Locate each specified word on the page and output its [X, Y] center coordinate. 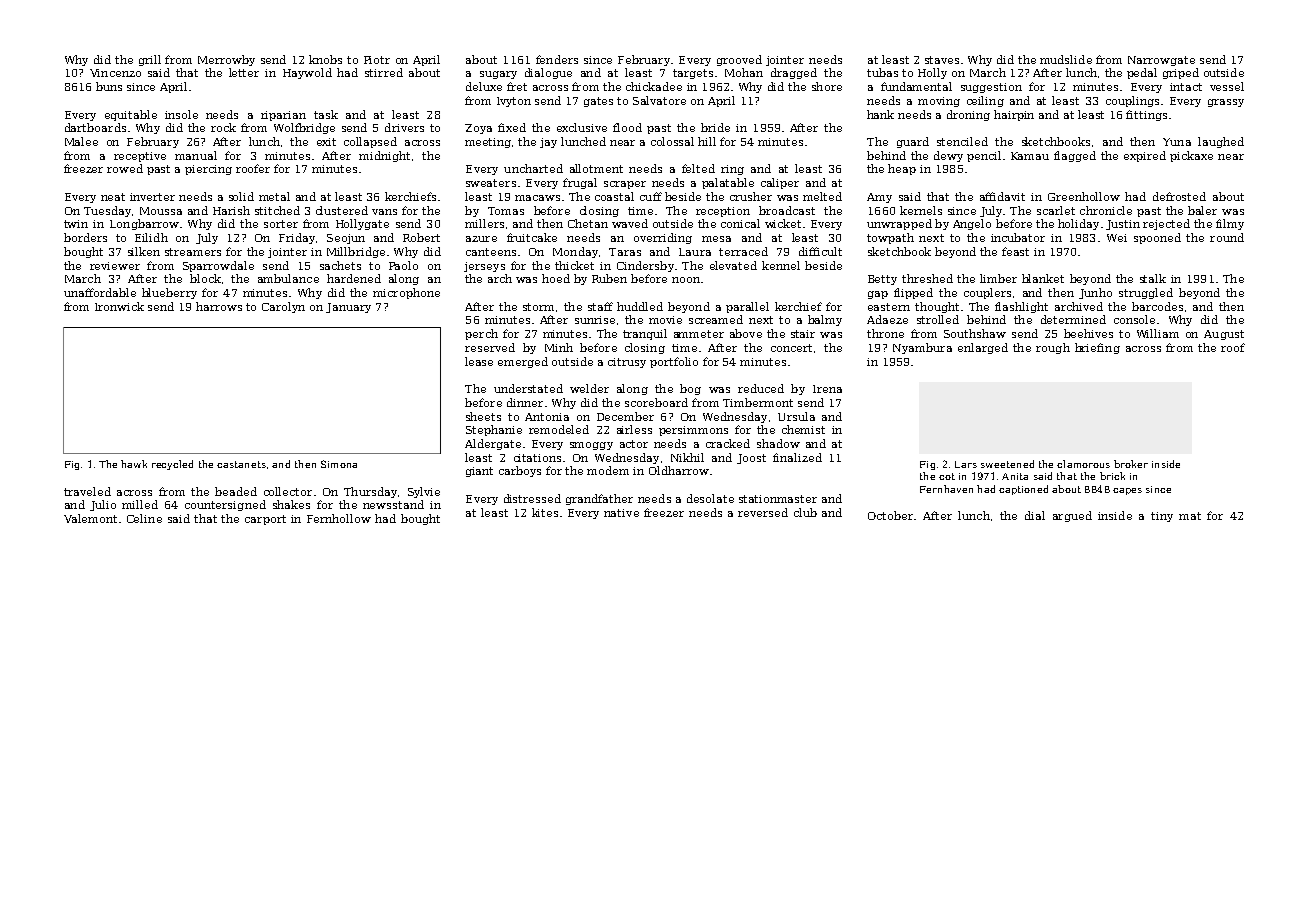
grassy [1226, 103]
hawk [134, 464]
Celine [144, 518]
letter [244, 72]
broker [1131, 464]
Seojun [346, 239]
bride [715, 127]
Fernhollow [339, 518]
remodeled [559, 429]
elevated [733, 265]
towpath [890, 238]
